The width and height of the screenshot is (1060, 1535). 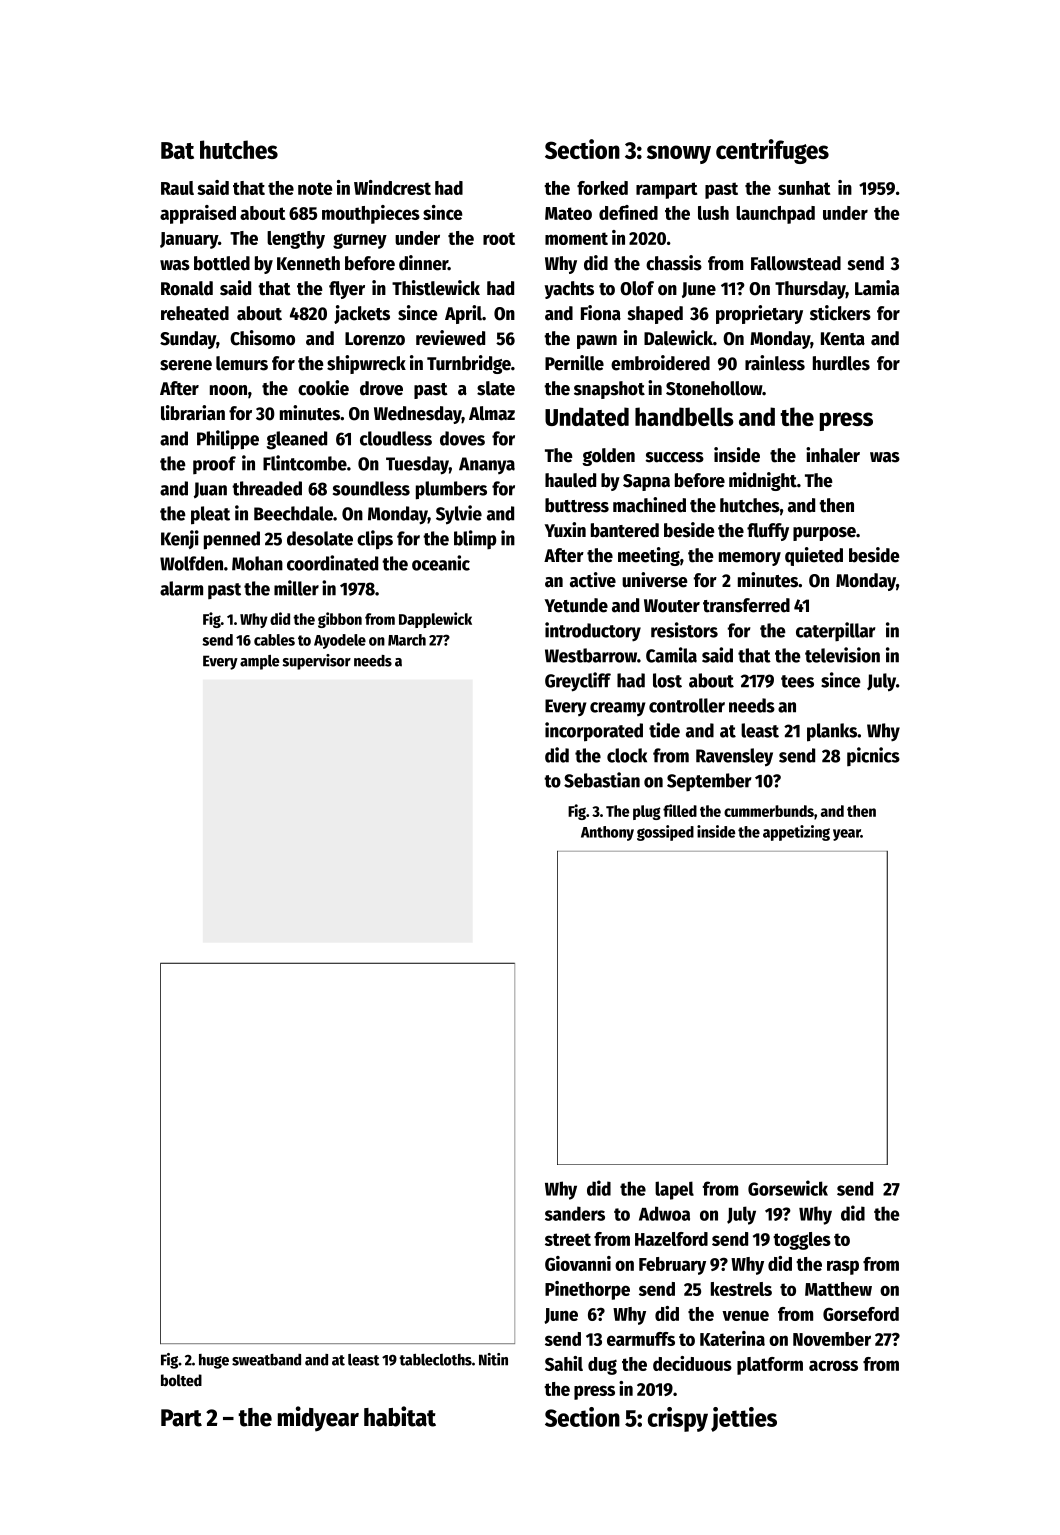 What do you see at coordinates (177, 150) in the screenshot?
I see `Bat` at bounding box center [177, 150].
